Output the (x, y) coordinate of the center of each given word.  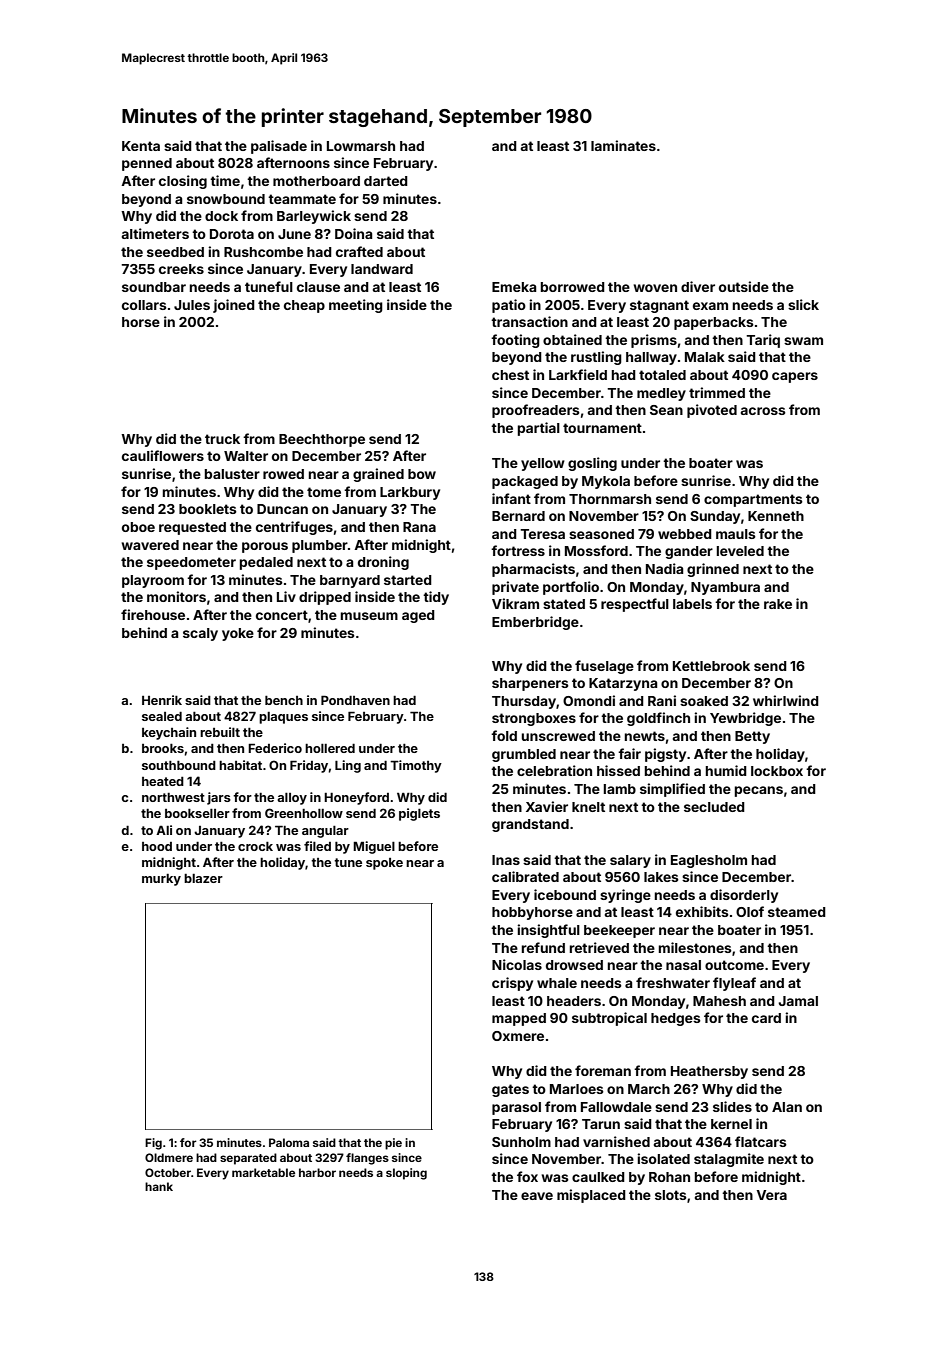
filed (317, 846)
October (168, 1172)
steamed (797, 912)
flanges (367, 1159)
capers (795, 377)
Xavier (547, 806)
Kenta (141, 146)
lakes (661, 877)
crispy (512, 984)
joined (234, 306)
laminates (623, 145)
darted (386, 181)
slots (671, 1195)
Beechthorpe (322, 440)
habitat (240, 765)
